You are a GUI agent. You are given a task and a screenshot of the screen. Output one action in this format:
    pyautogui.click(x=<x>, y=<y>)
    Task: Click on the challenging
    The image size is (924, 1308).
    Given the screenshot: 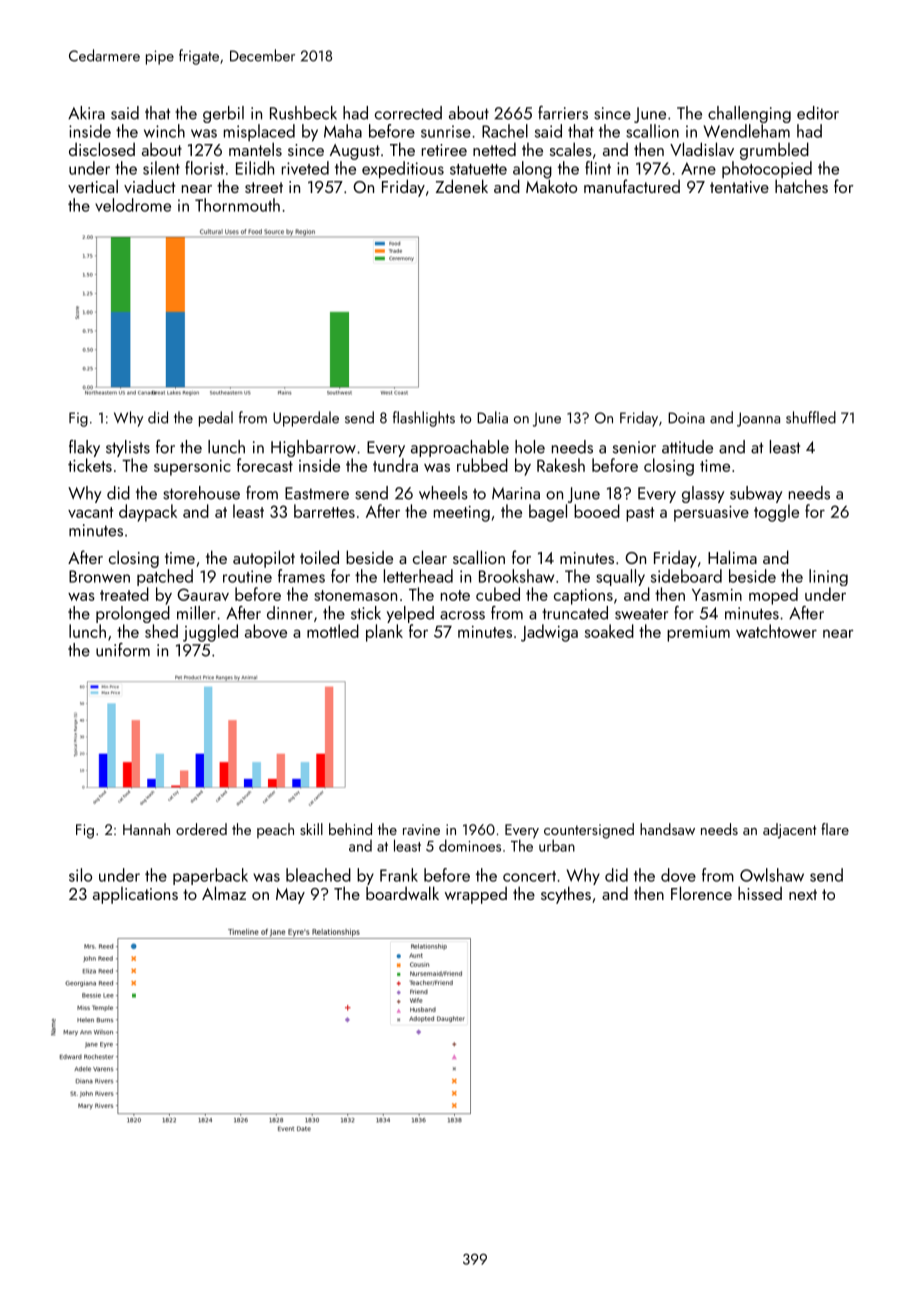 What is the action you would take?
    pyautogui.click(x=749, y=114)
